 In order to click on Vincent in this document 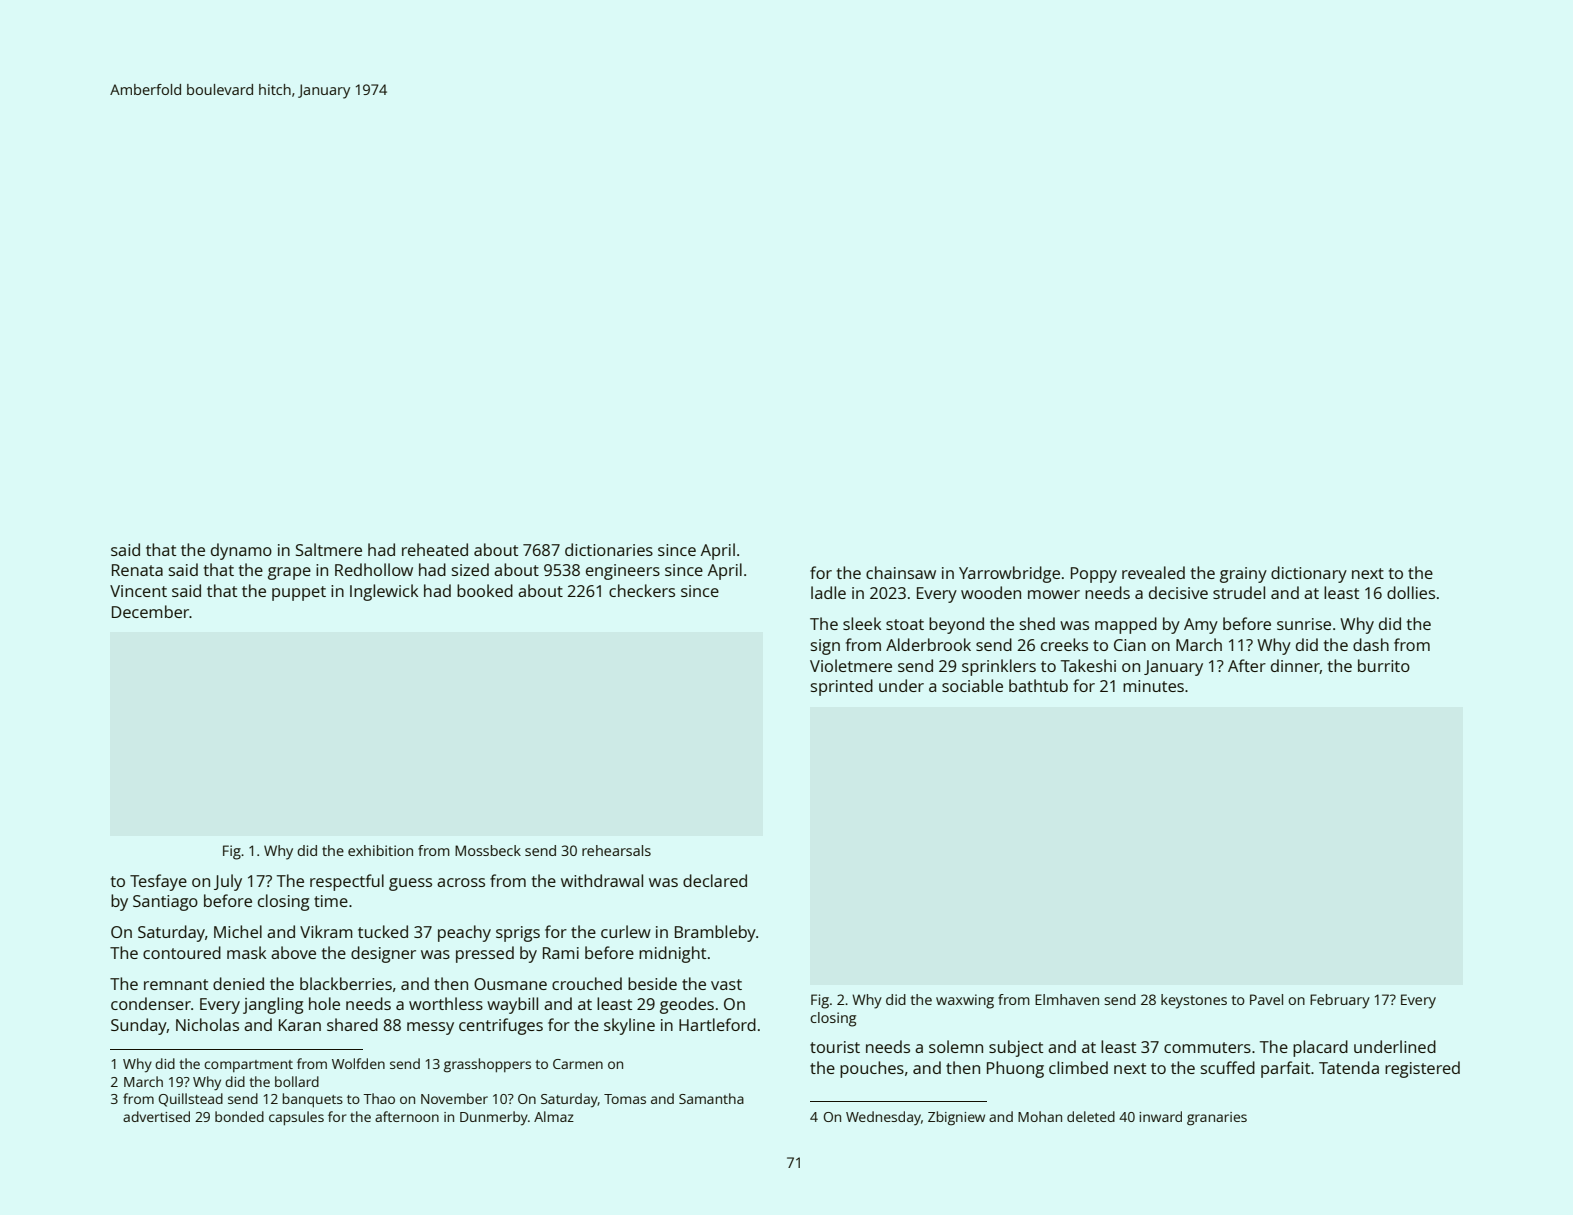, I will do `click(138, 591)`.
